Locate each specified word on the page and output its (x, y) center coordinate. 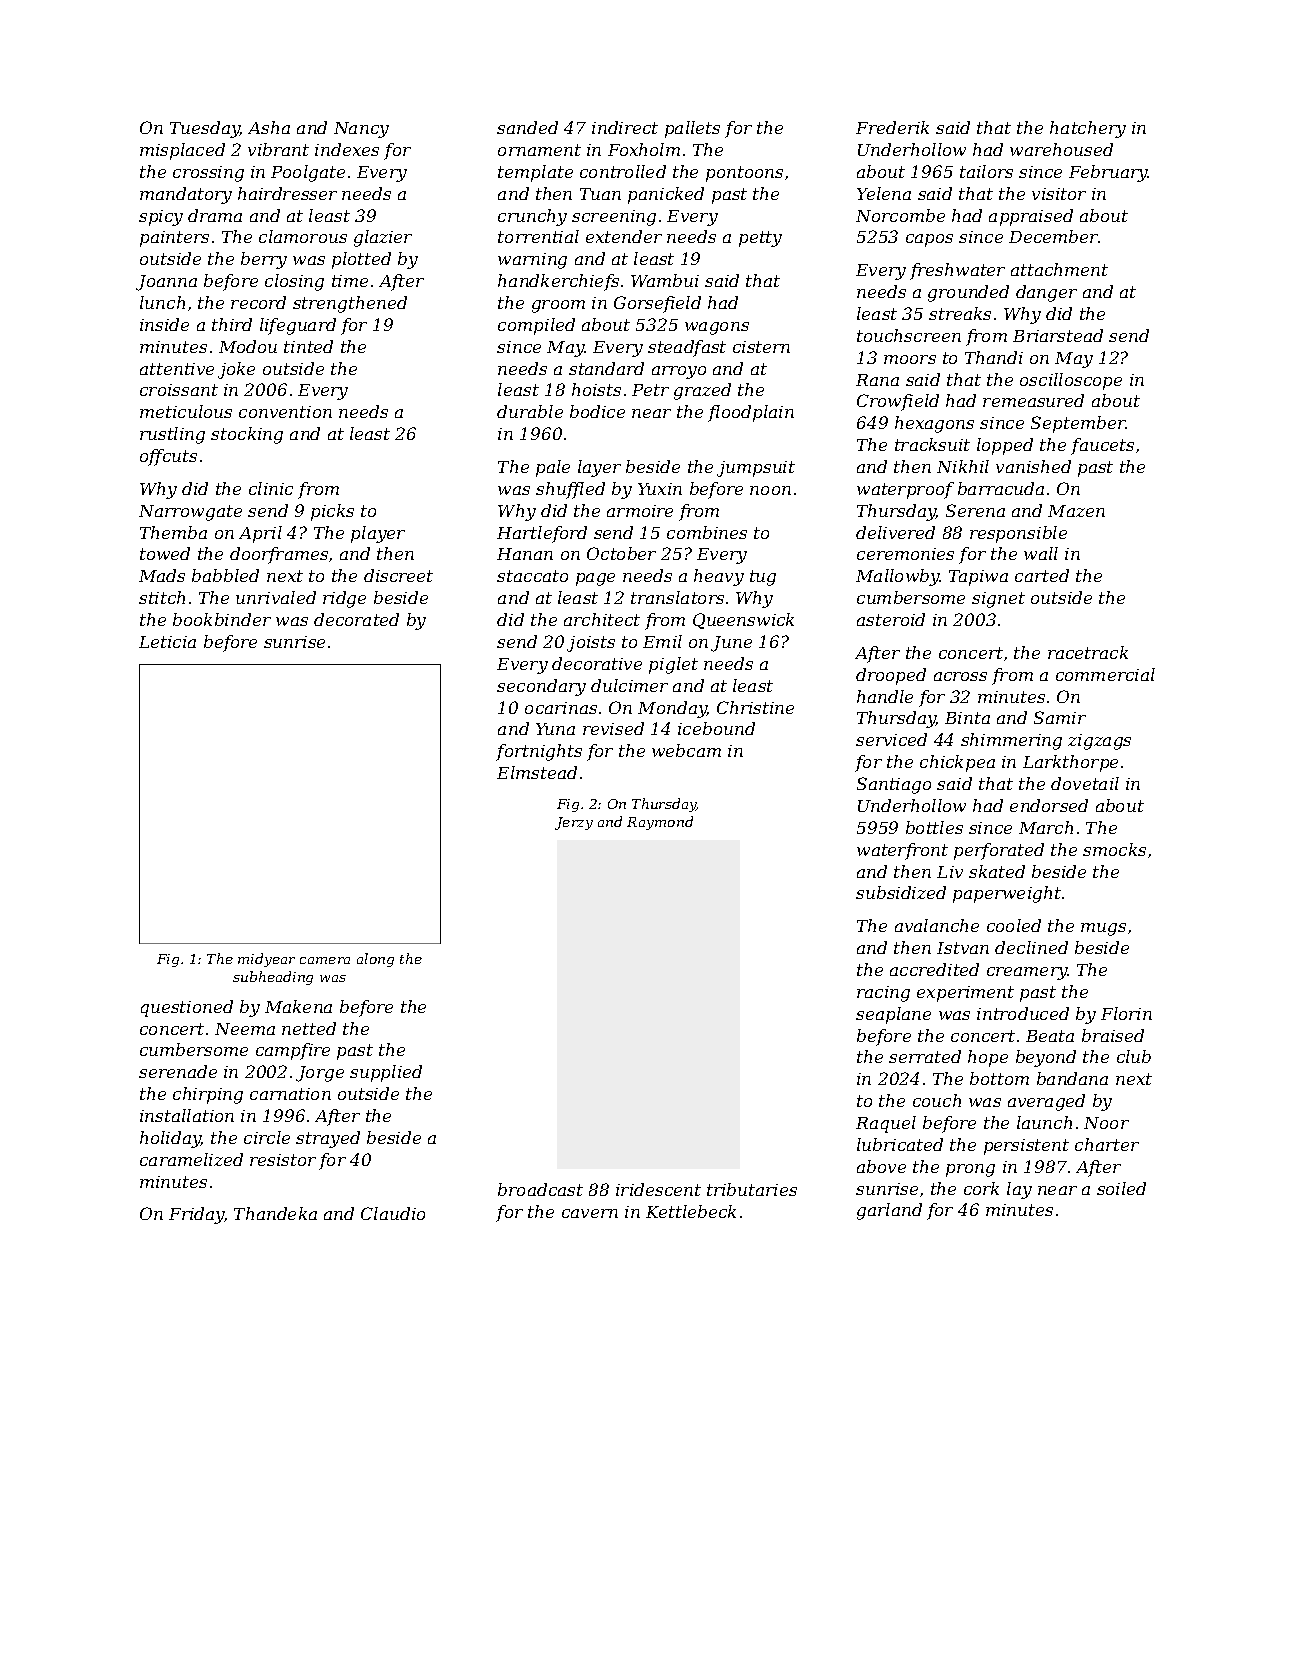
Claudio (393, 1213)
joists (591, 644)
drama (215, 215)
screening (614, 218)
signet (998, 600)
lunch (162, 302)
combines (707, 532)
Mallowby (898, 577)
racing (883, 994)
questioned (187, 1008)
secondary (541, 687)
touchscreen (909, 335)
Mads (162, 575)
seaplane (893, 1015)
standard (606, 368)
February (1108, 173)
